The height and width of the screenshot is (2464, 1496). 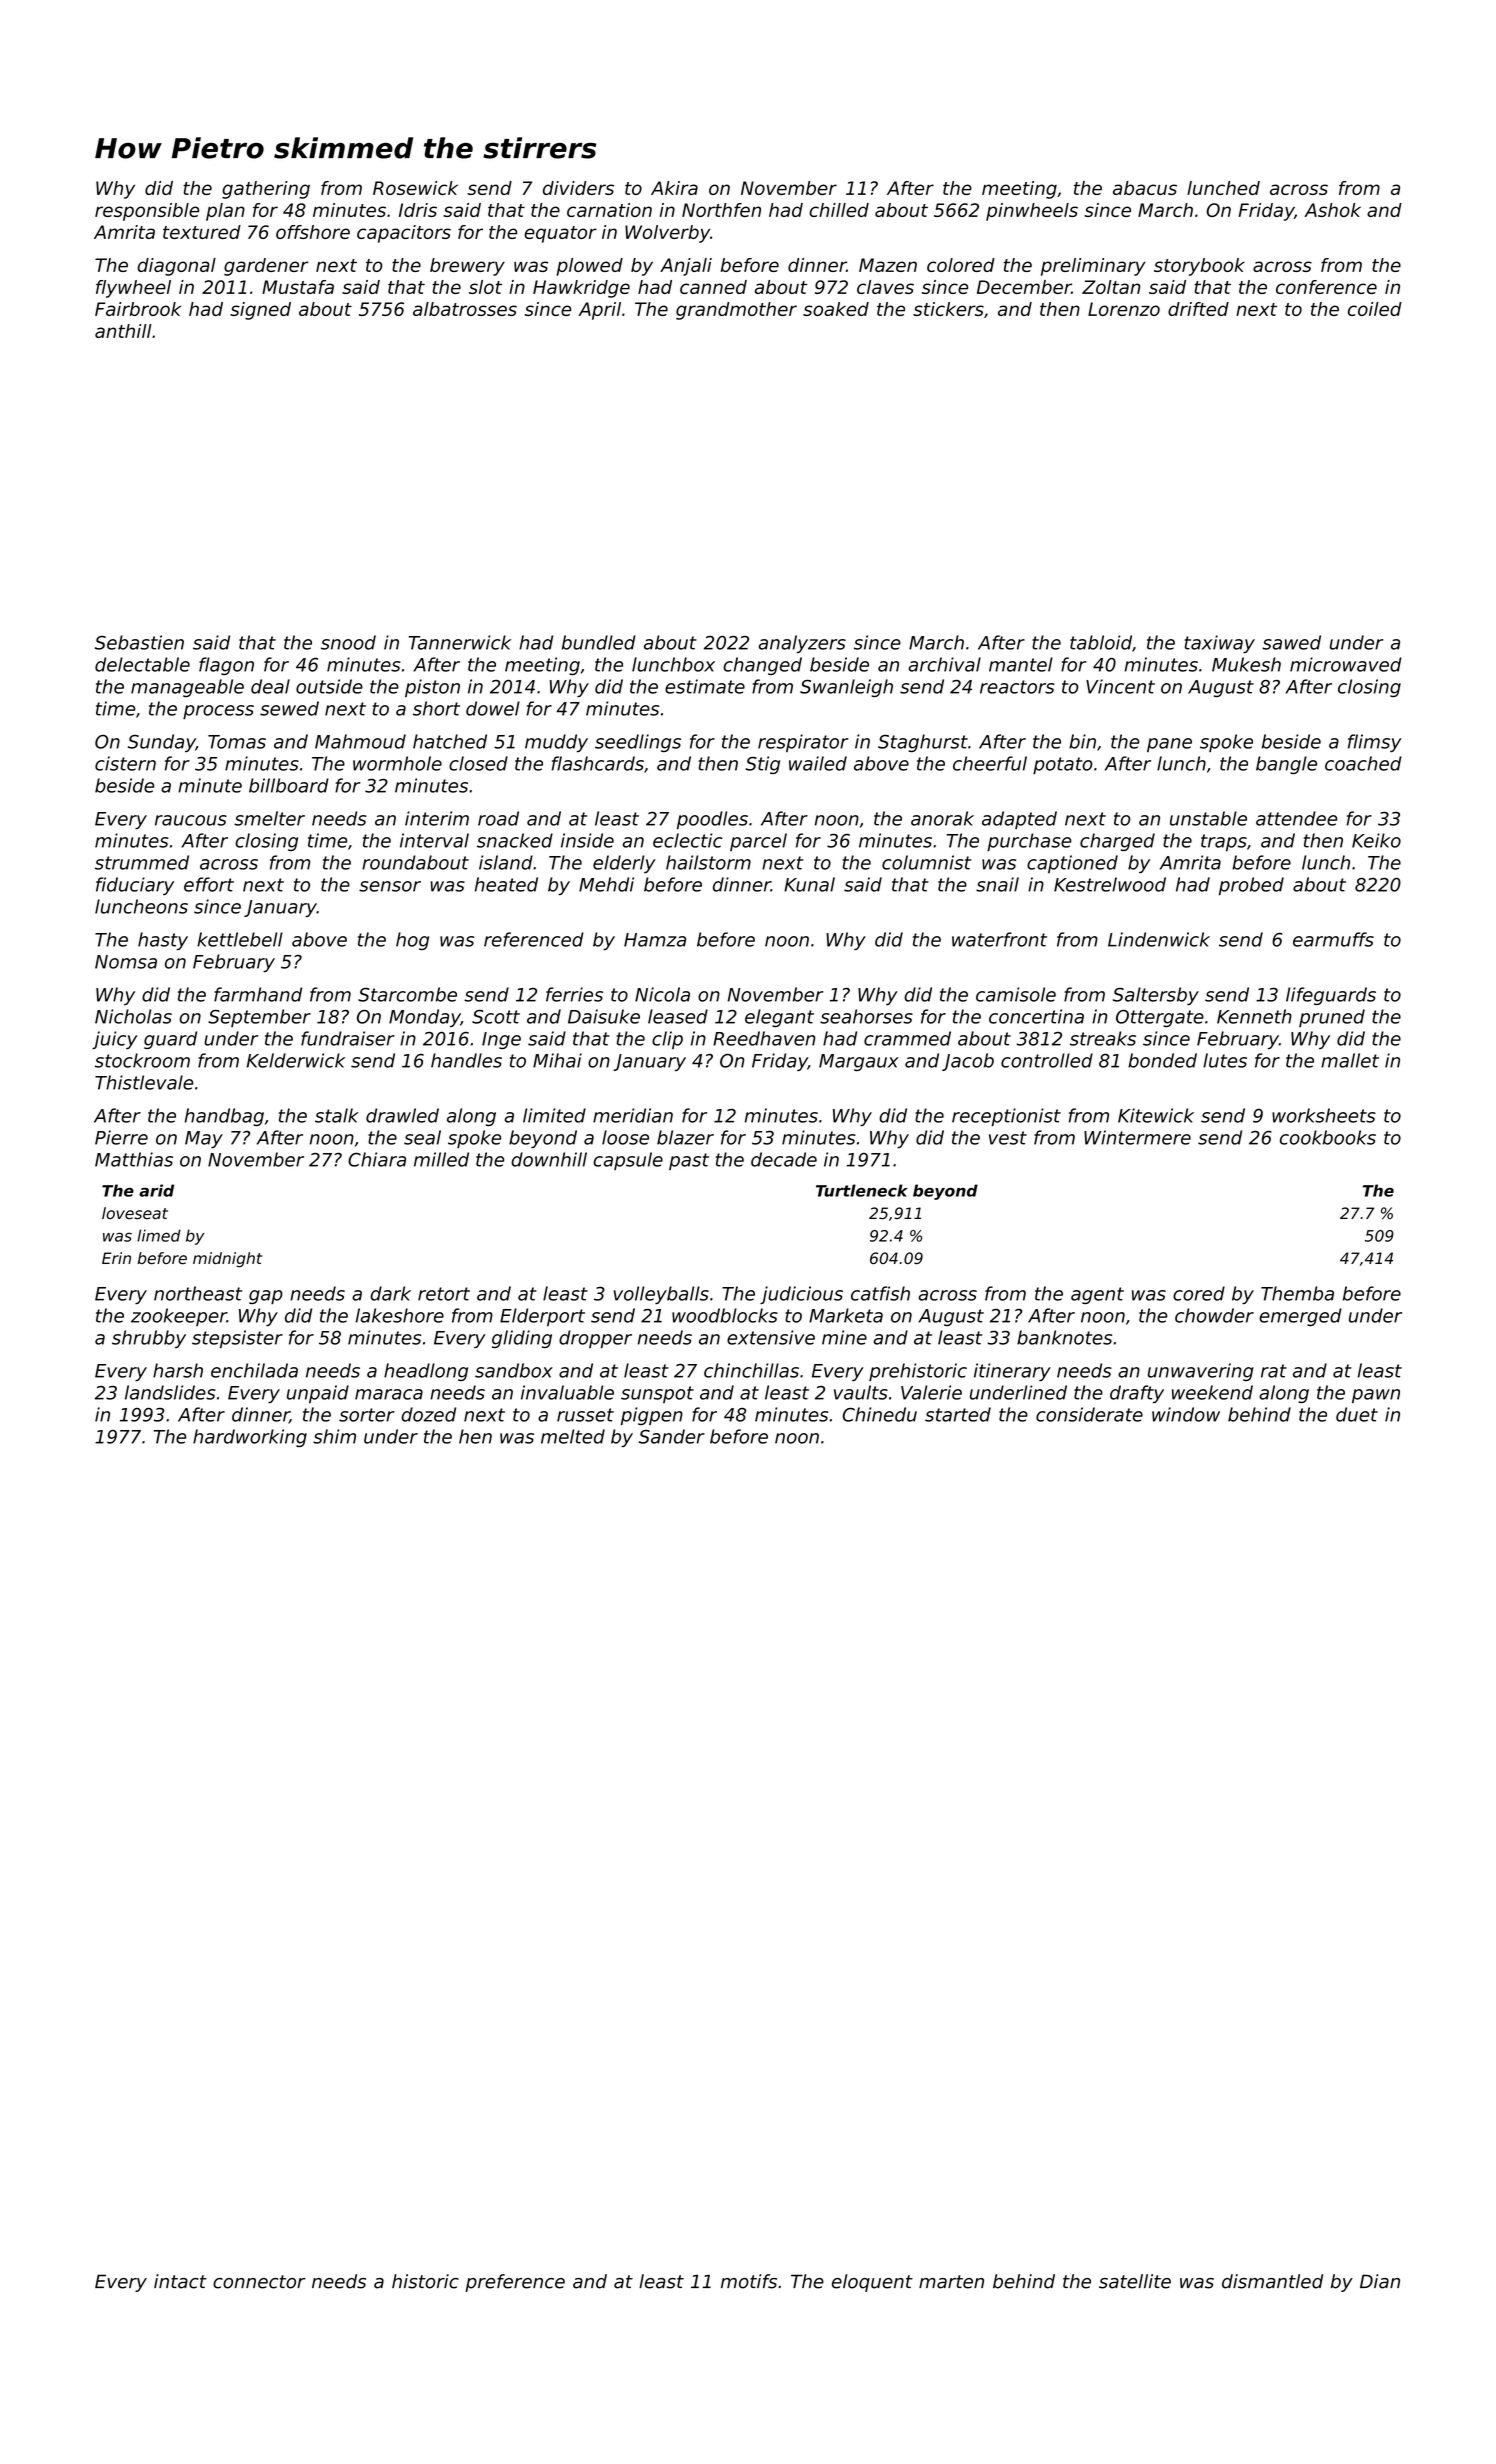 I want to click on referenced, so click(x=534, y=939).
